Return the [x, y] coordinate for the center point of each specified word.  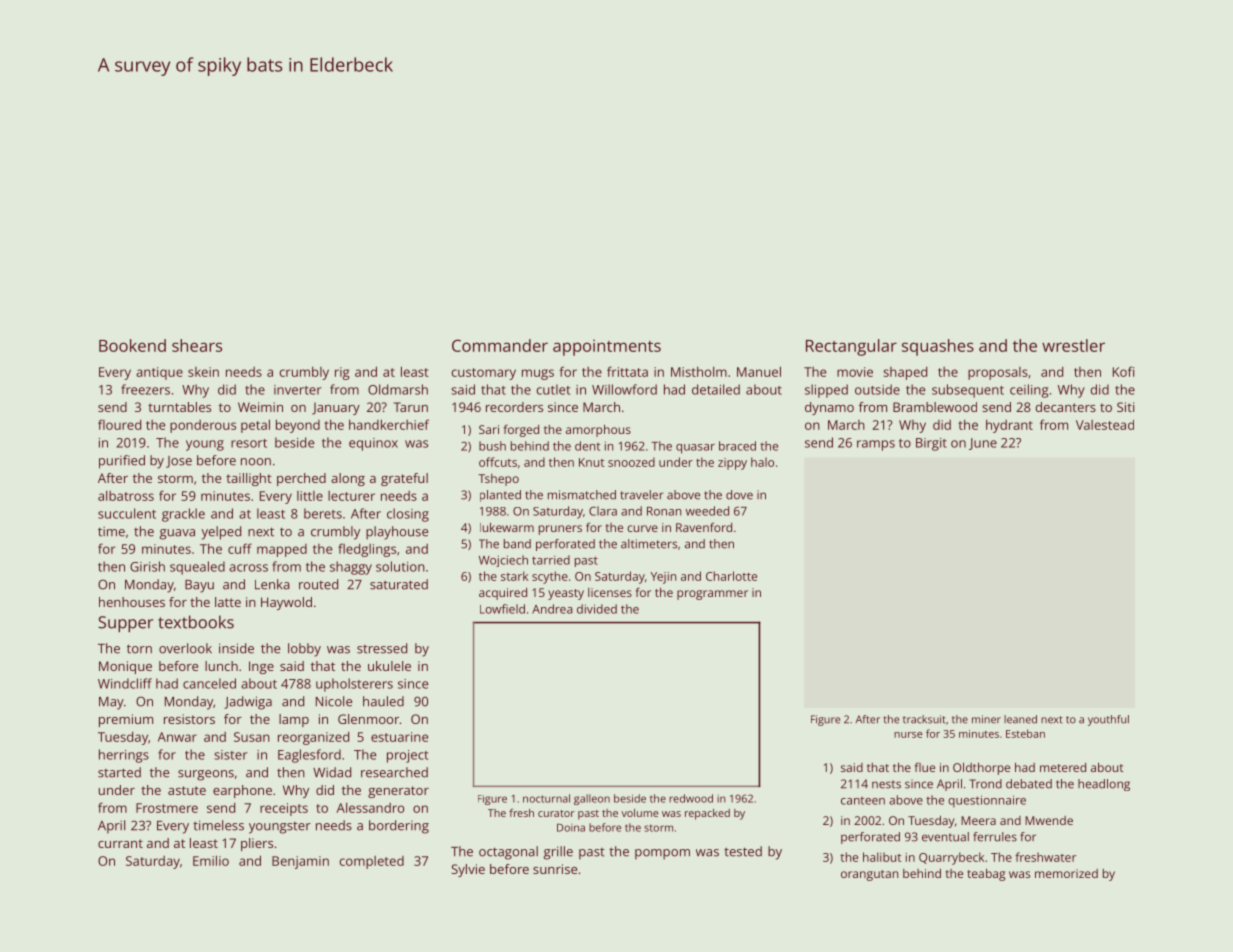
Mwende [1049, 820]
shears [197, 345]
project [407, 756]
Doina [571, 828]
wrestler [1073, 345]
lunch [221, 666]
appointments [607, 347]
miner [986, 719]
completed [372, 862]
